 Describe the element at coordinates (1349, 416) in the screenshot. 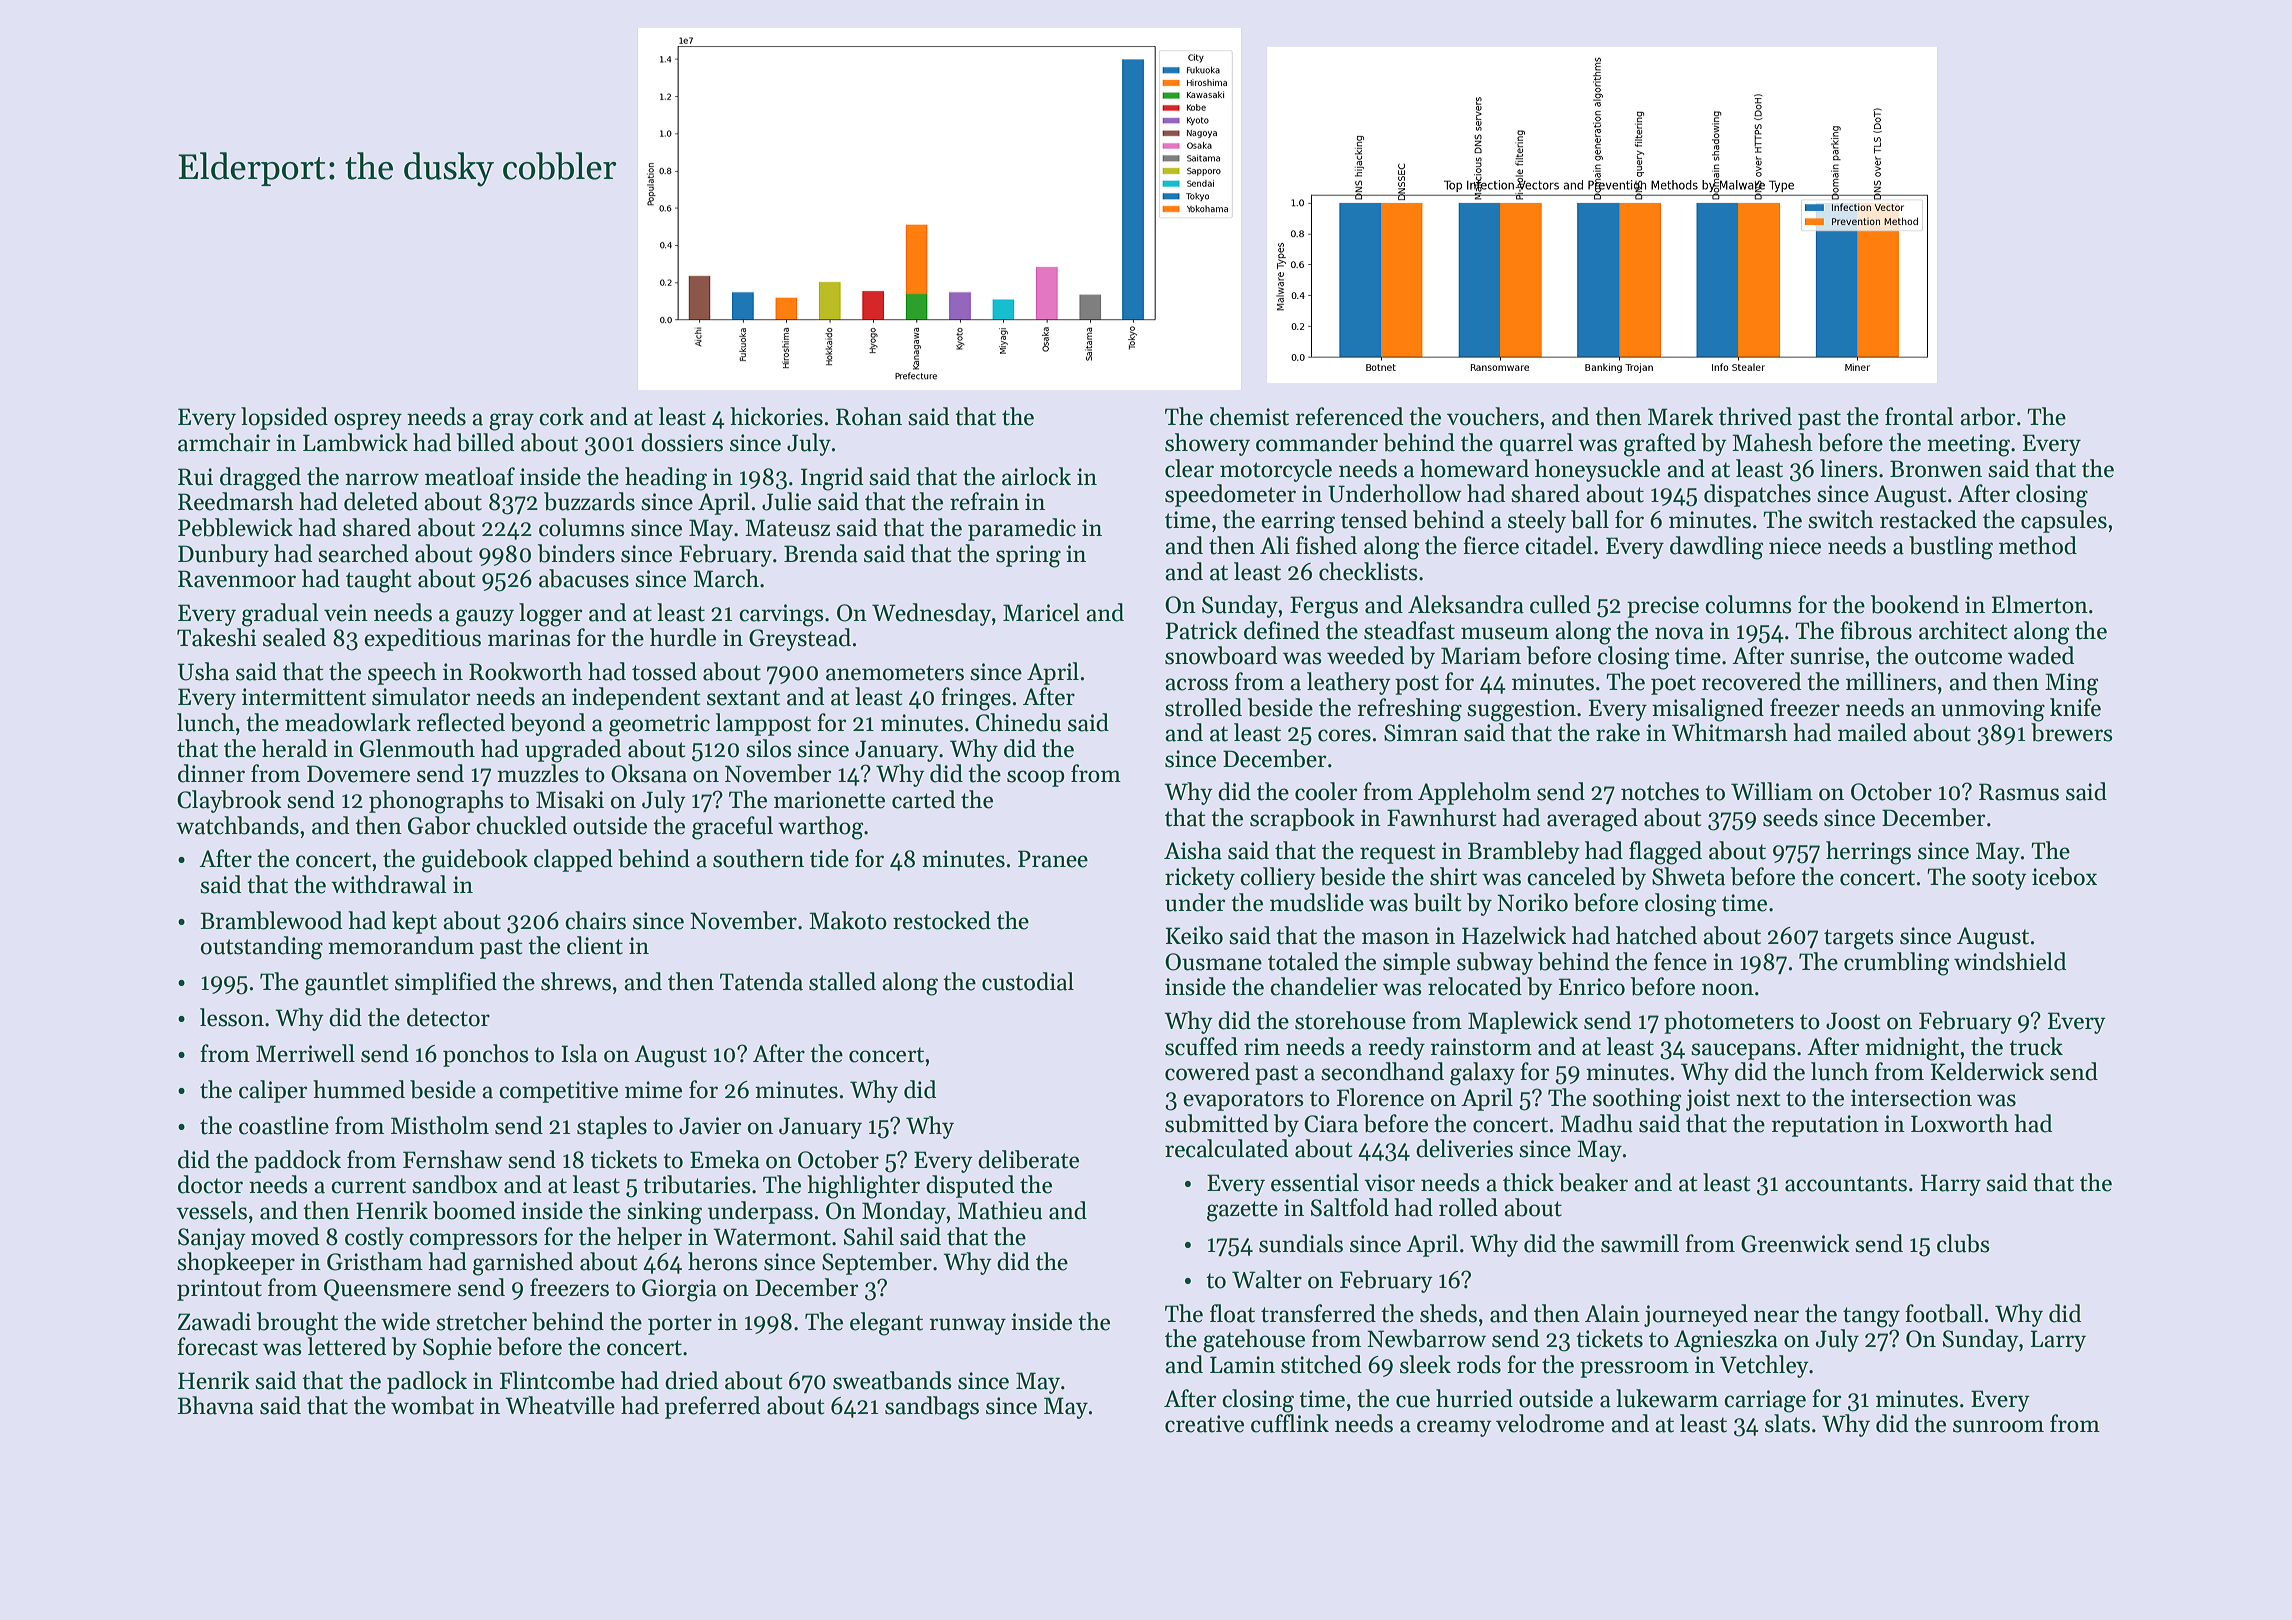

I see `referenced` at that location.
